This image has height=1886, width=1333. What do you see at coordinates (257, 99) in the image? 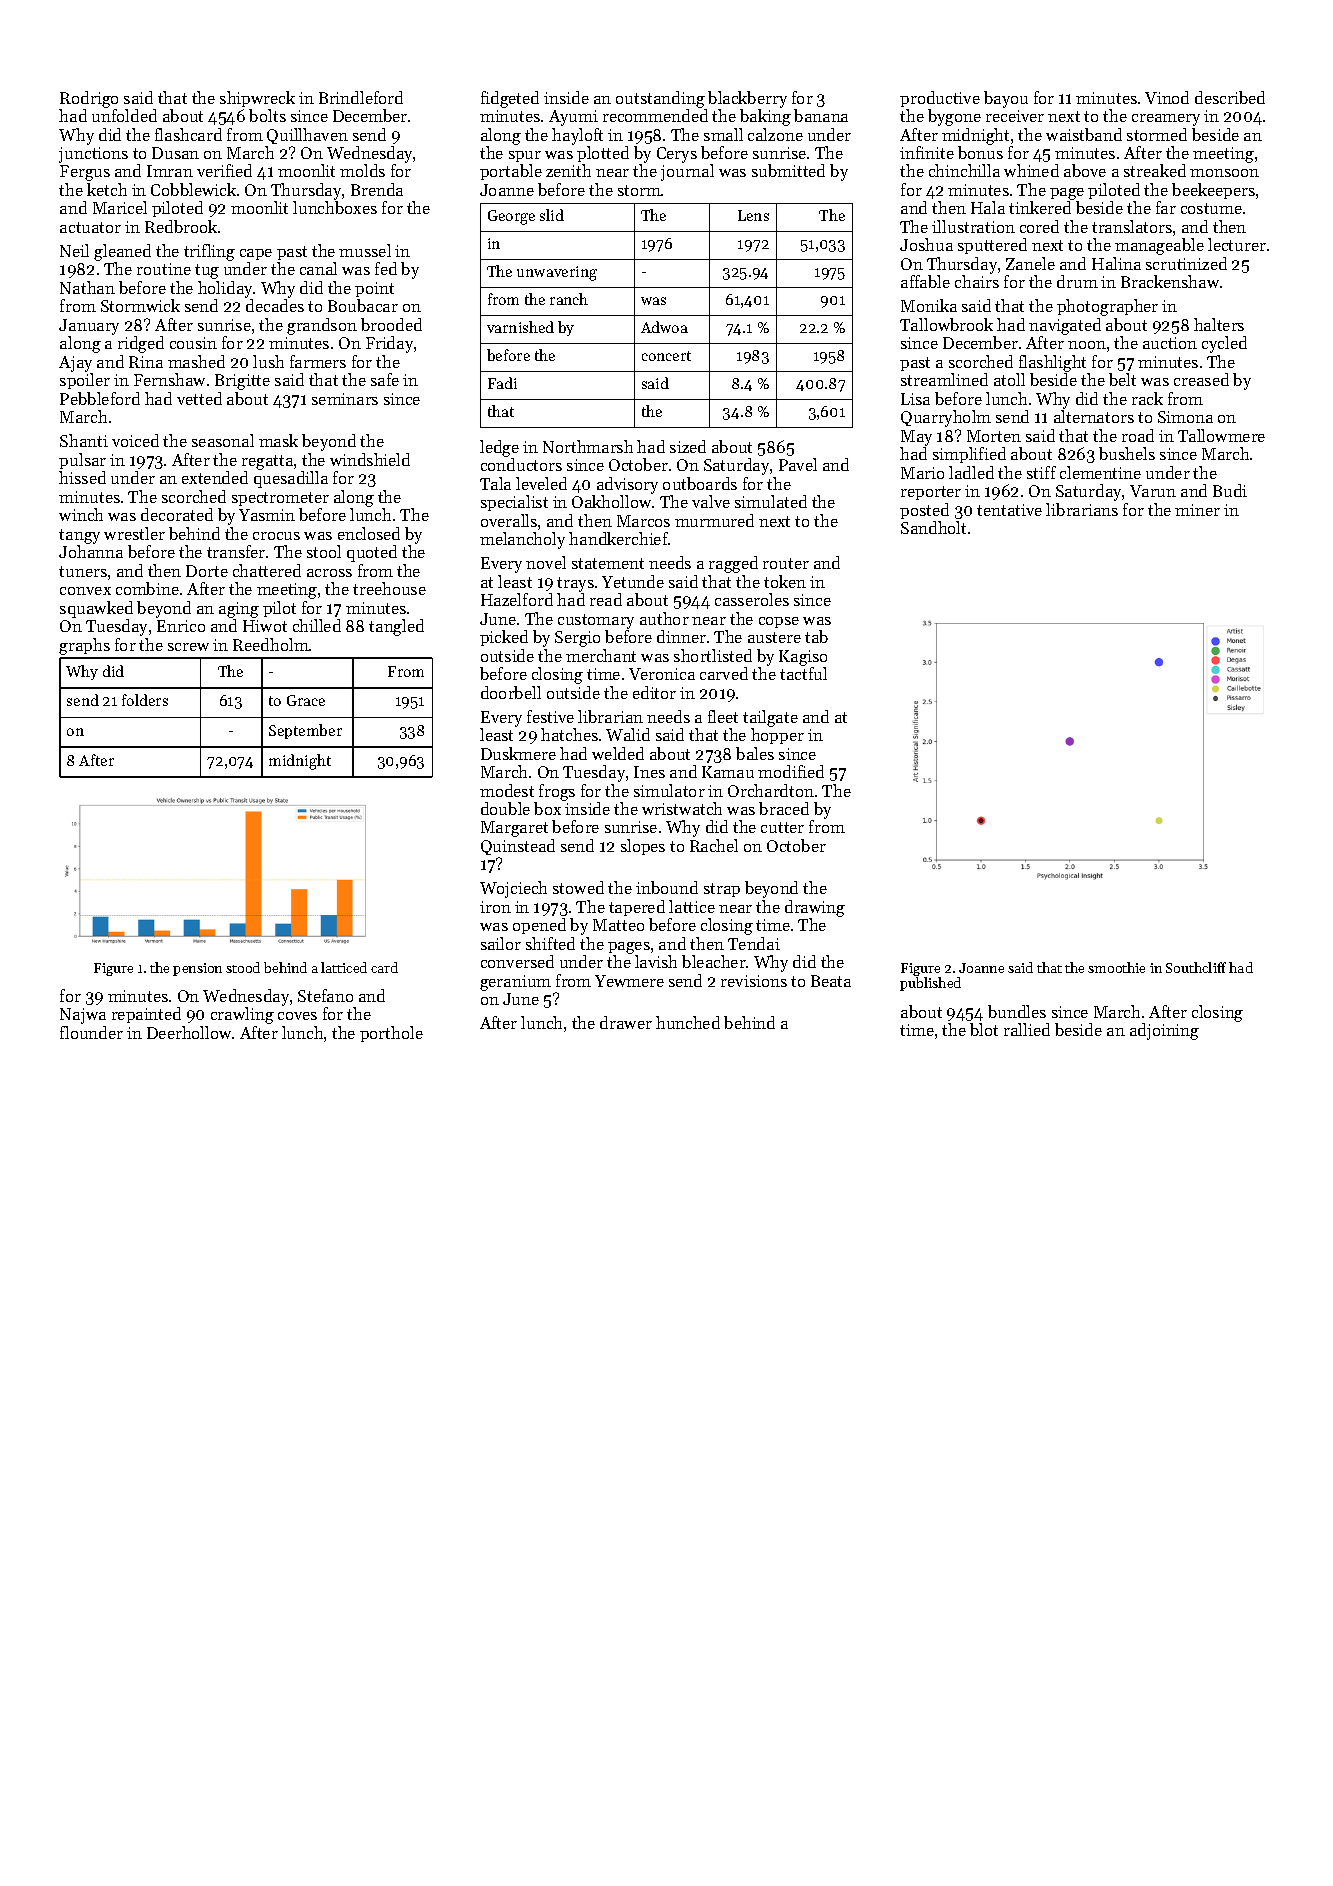
I see `shipwreck` at bounding box center [257, 99].
